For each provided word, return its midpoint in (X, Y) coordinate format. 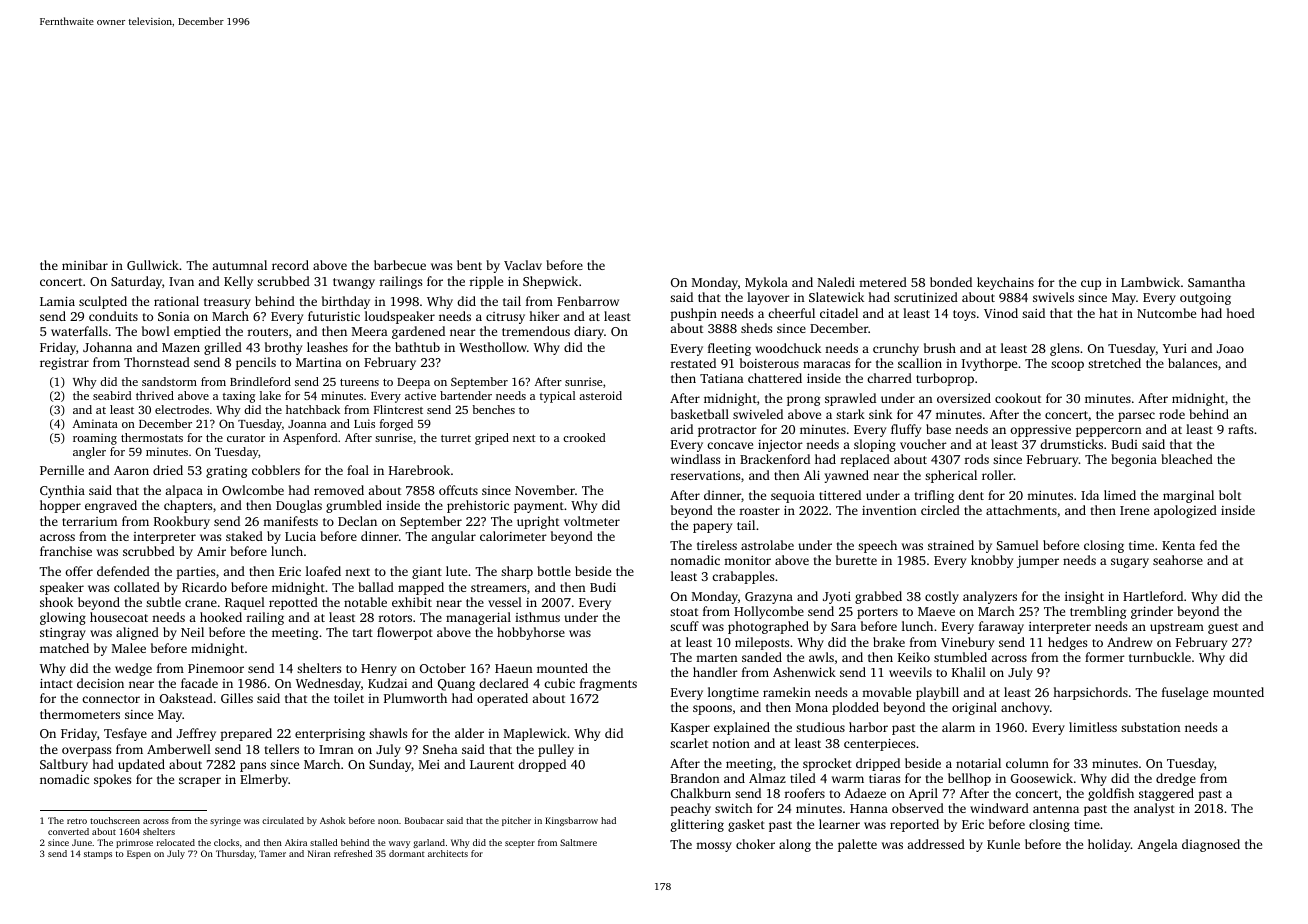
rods (977, 459)
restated (693, 363)
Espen (139, 854)
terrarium (89, 521)
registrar (64, 364)
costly (942, 597)
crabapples (743, 577)
